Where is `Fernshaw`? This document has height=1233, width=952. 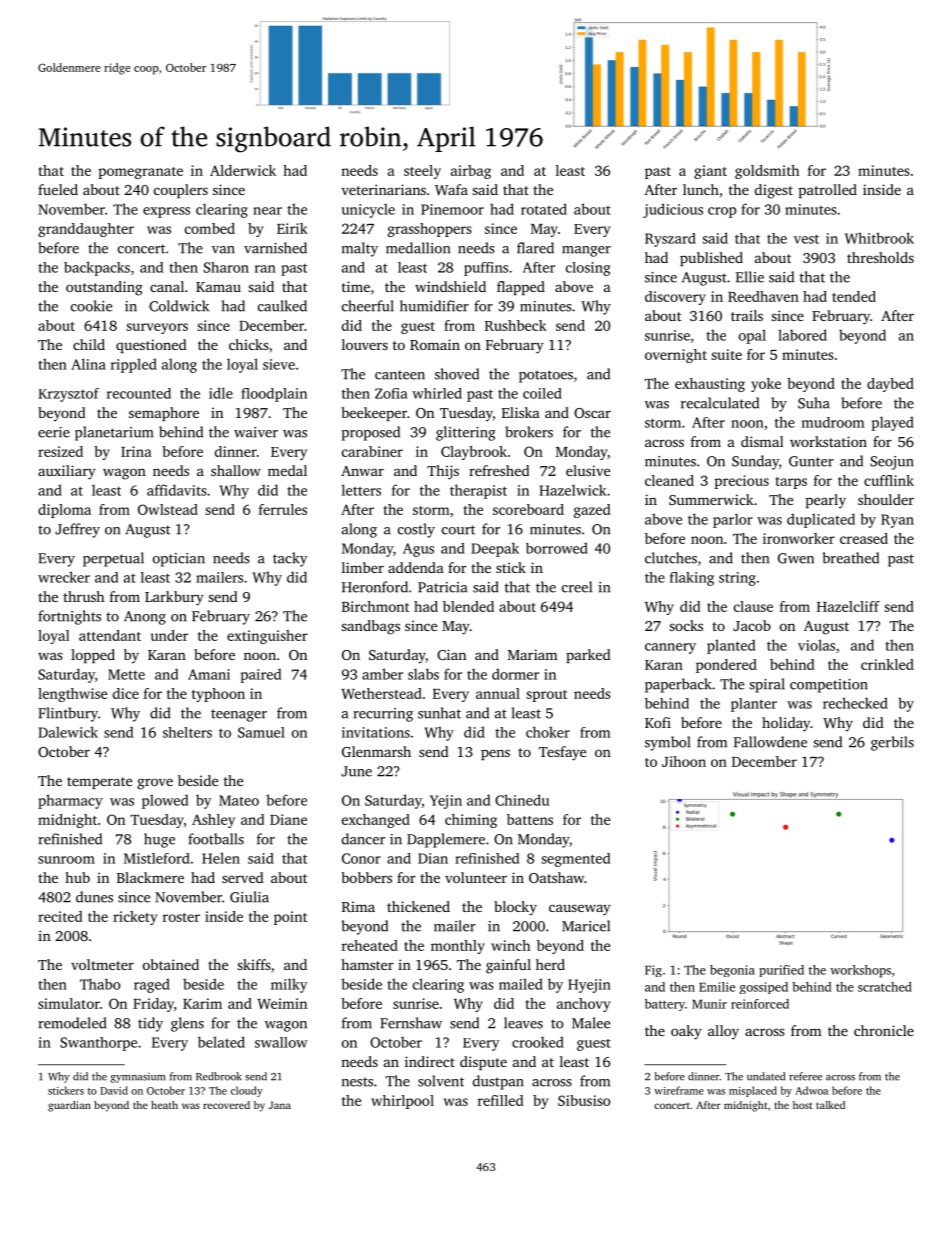 Fernshaw is located at coordinates (411, 1023).
